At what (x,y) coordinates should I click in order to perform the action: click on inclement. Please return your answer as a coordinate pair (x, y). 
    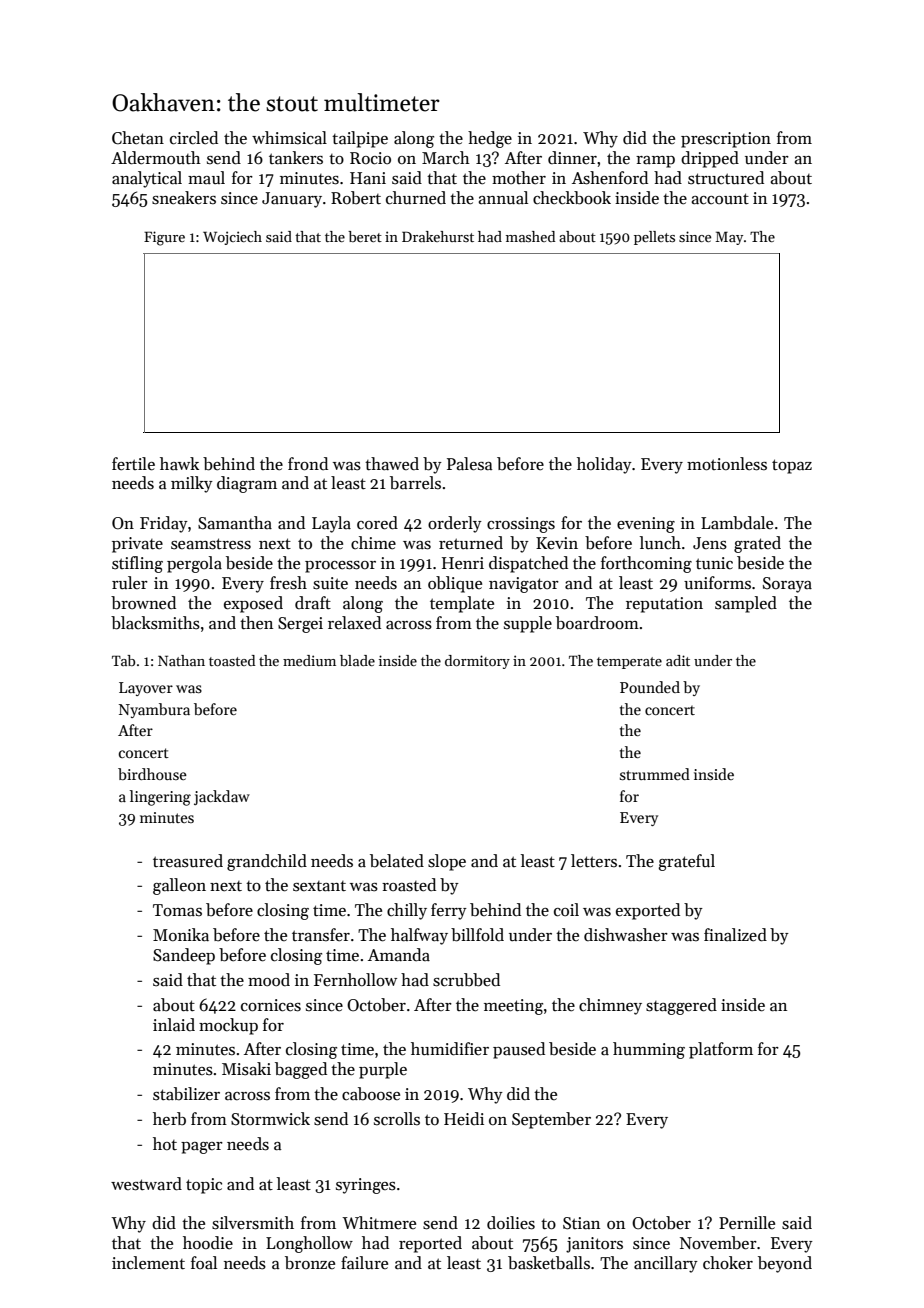
    Looking at the image, I should click on (148, 1263).
